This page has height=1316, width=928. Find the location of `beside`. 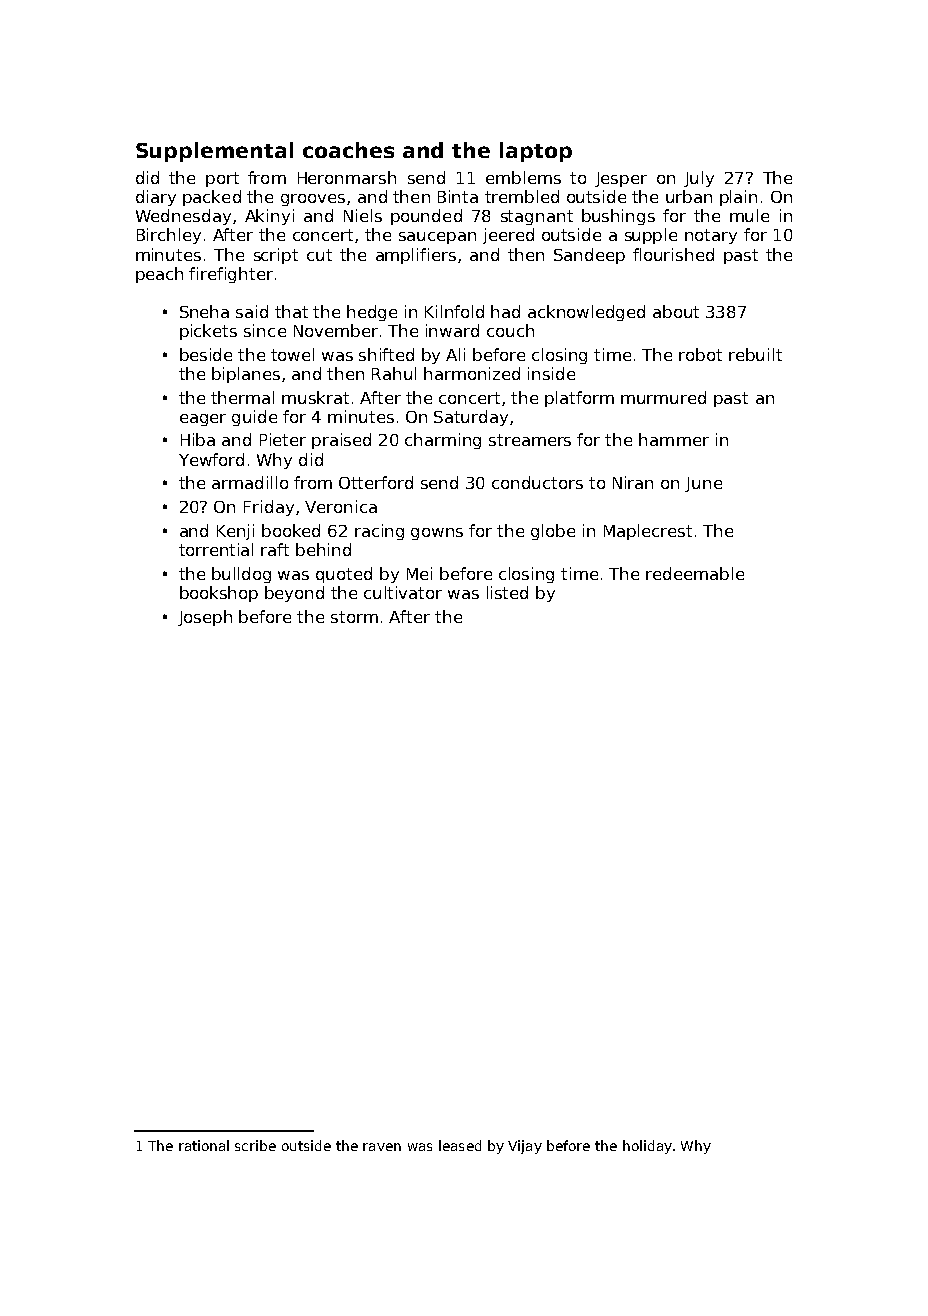

beside is located at coordinates (206, 354).
